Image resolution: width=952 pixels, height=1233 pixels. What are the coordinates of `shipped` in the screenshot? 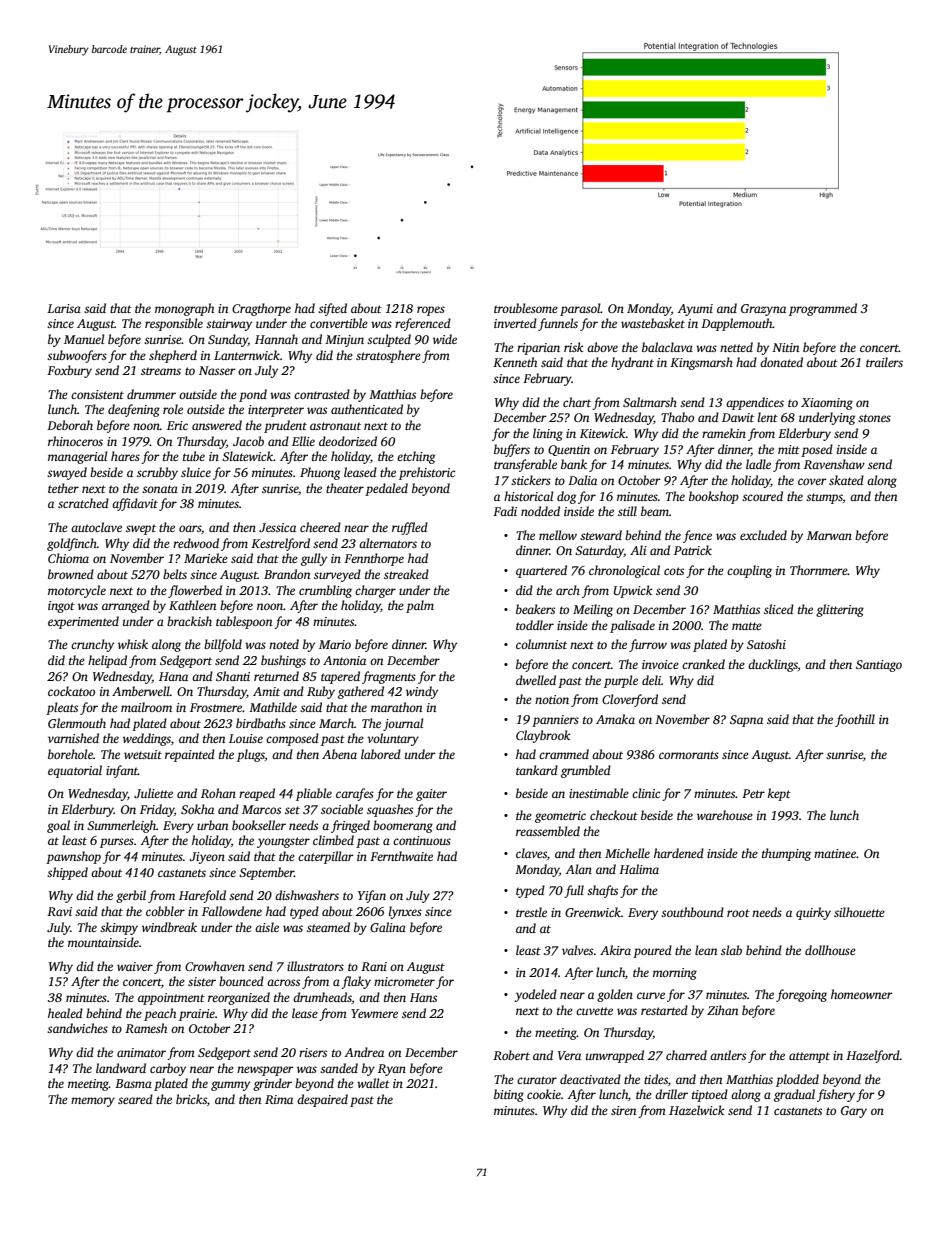 It's located at (67, 873).
